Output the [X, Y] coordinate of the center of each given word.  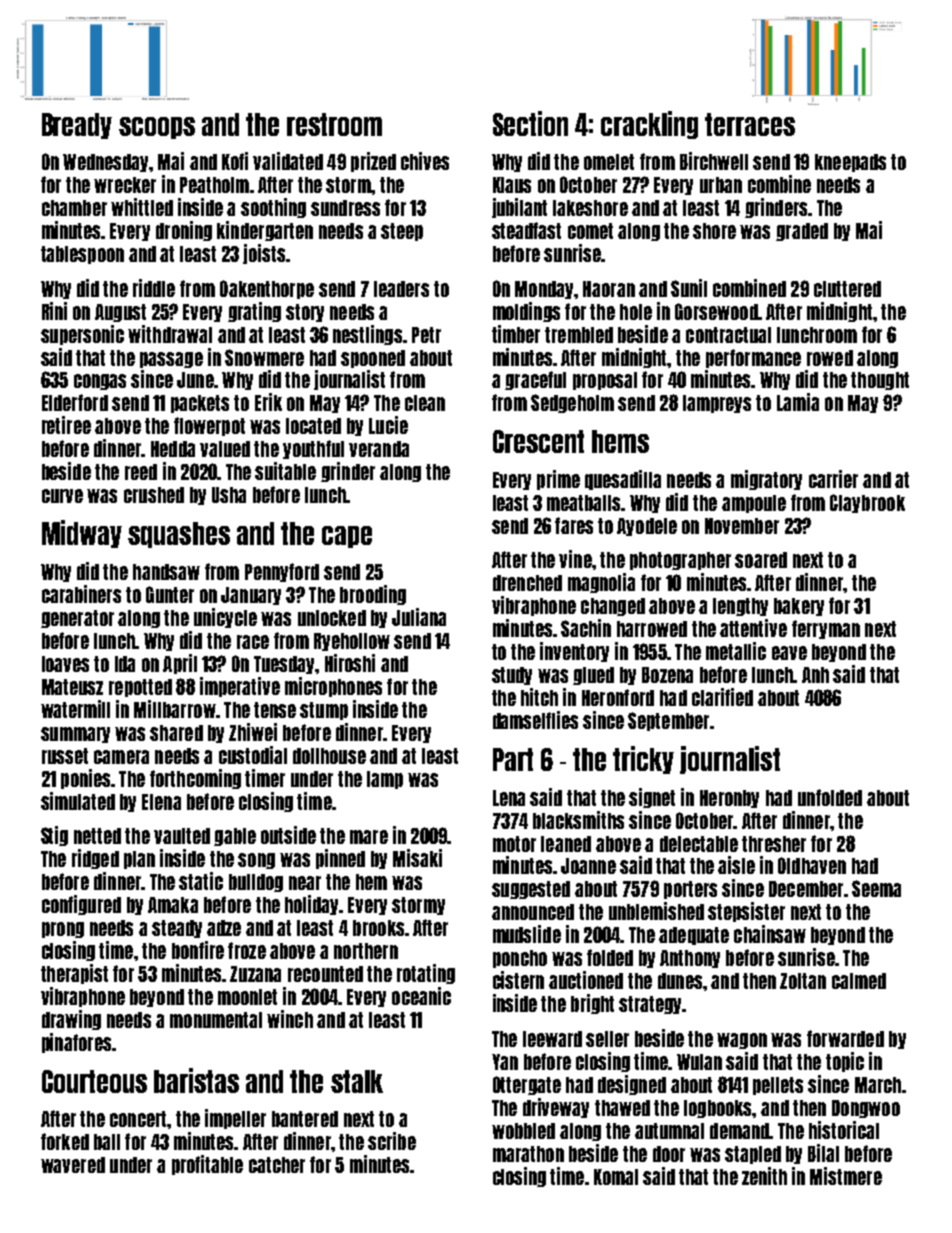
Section [530, 123]
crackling [649, 125]
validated [288, 161]
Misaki [417, 858]
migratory [766, 480]
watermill [75, 709]
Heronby [729, 799]
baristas [196, 1080]
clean [425, 403]
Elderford [75, 402]
